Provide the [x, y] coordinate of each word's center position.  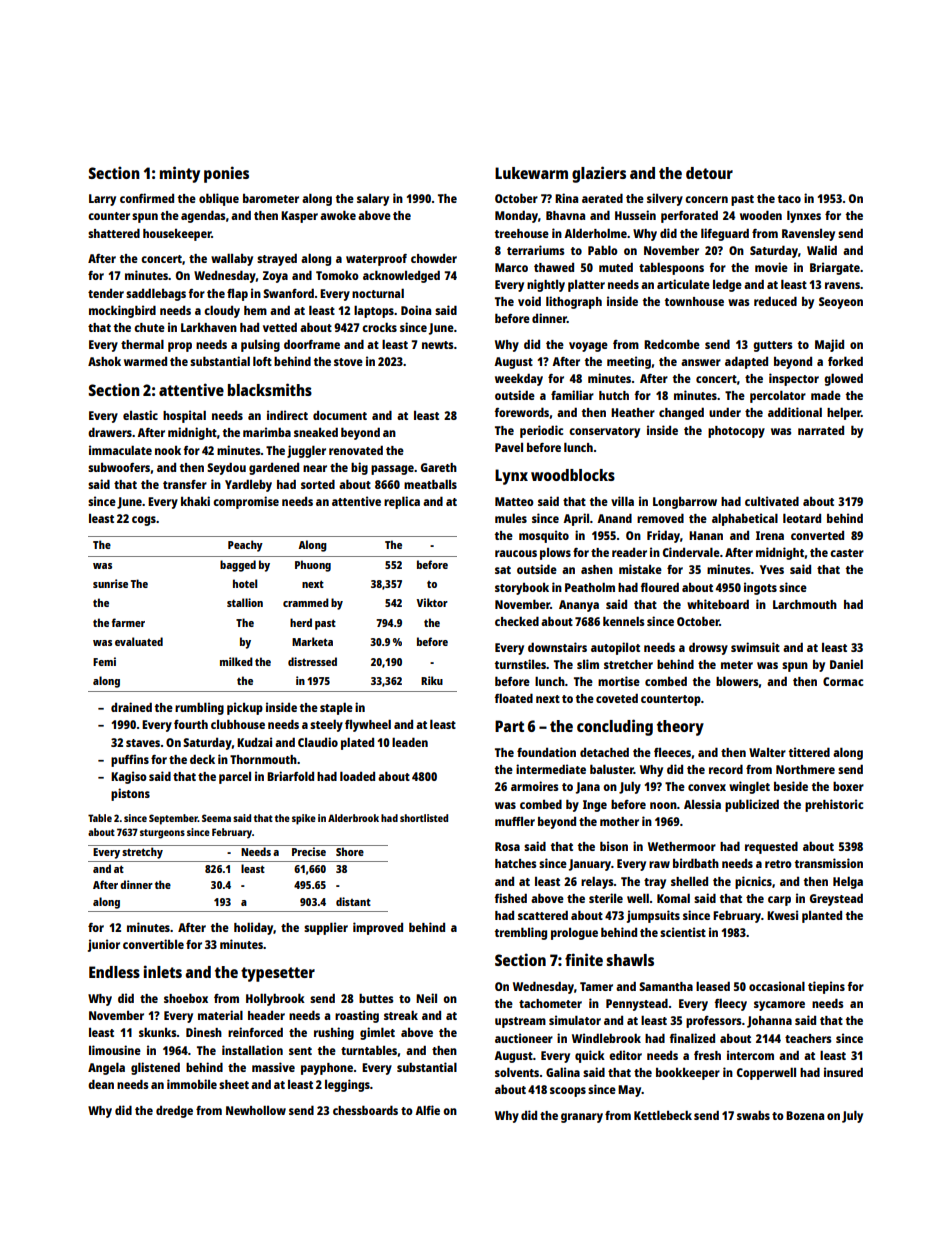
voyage [588, 347]
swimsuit [755, 647]
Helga [848, 882]
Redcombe [672, 344]
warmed [145, 361]
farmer [128, 622]
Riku [432, 680]
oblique [219, 199]
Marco [511, 267]
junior [104, 945]
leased [713, 986]
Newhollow [256, 1110]
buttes [376, 998]
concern [706, 199]
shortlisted [424, 818]
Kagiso [129, 777]
